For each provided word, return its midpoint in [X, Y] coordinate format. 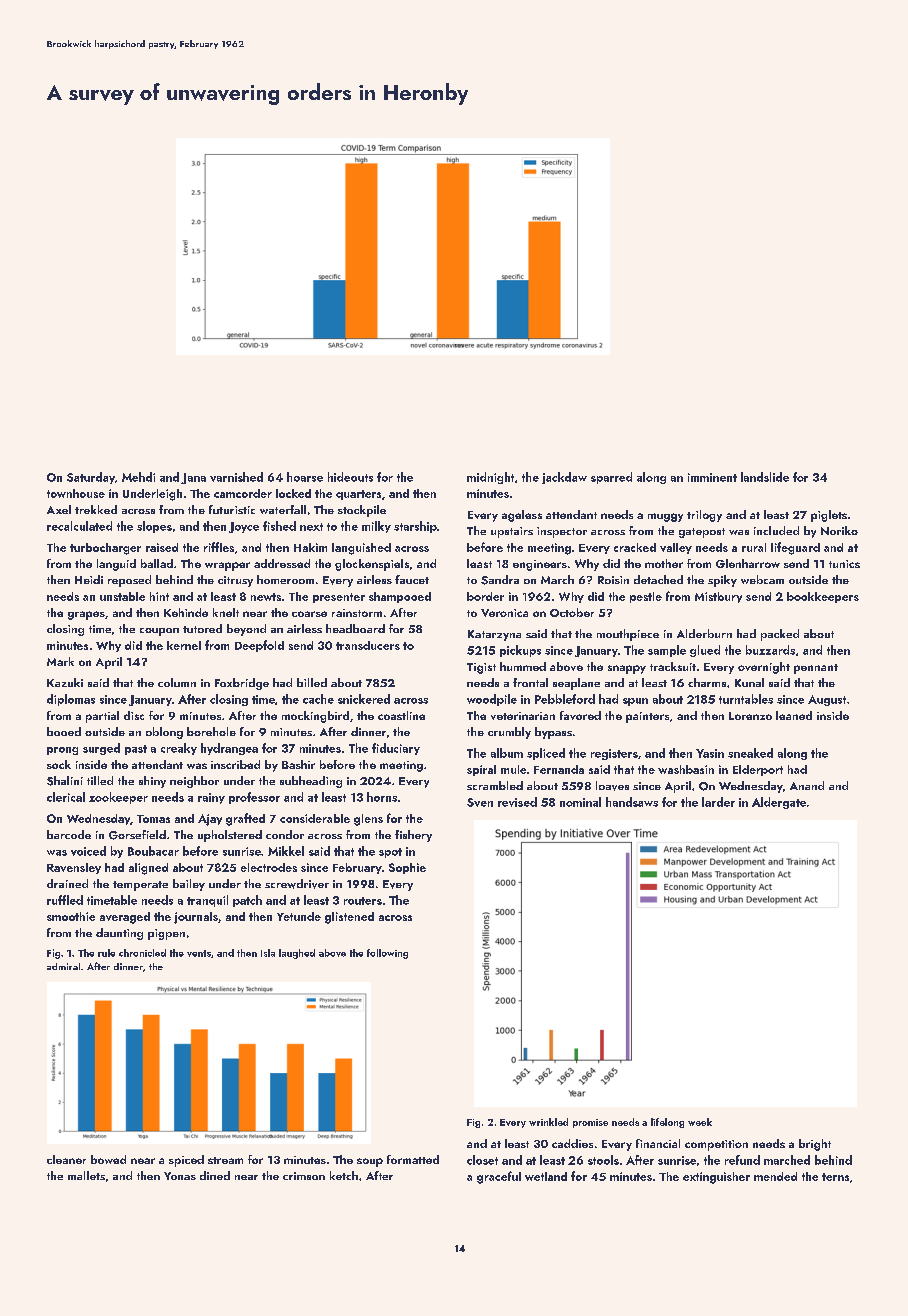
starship [415, 527]
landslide [765, 477]
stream [225, 1160]
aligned [148, 869]
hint [159, 596]
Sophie [407, 868]
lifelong [667, 1123]
